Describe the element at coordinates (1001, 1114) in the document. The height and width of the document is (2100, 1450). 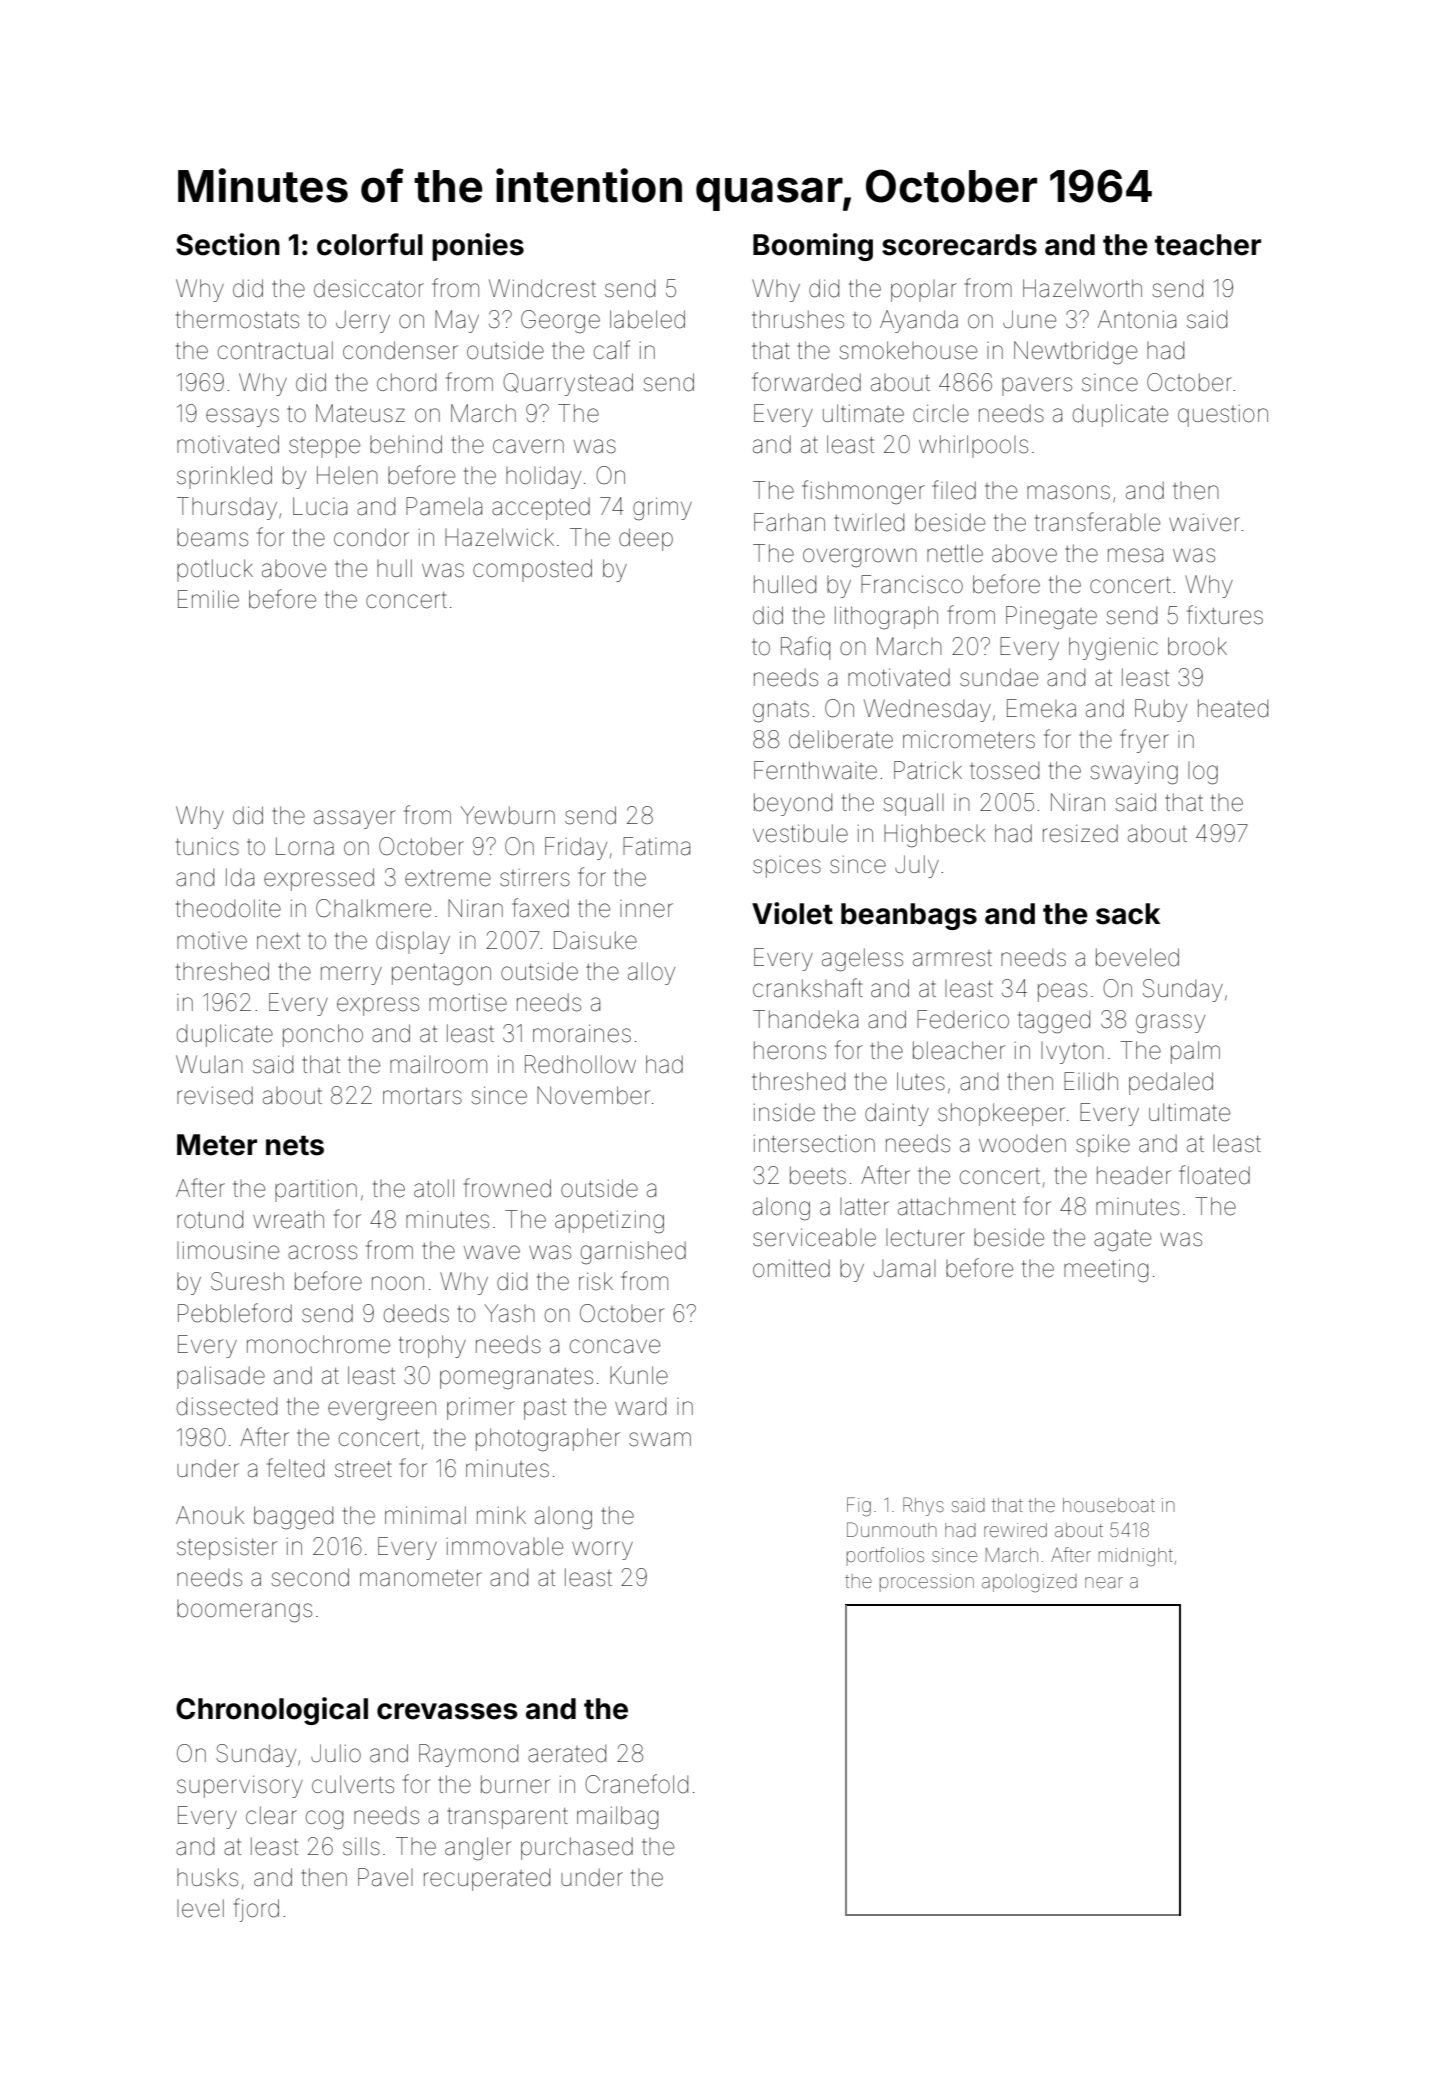
I see `shopkeeper` at that location.
